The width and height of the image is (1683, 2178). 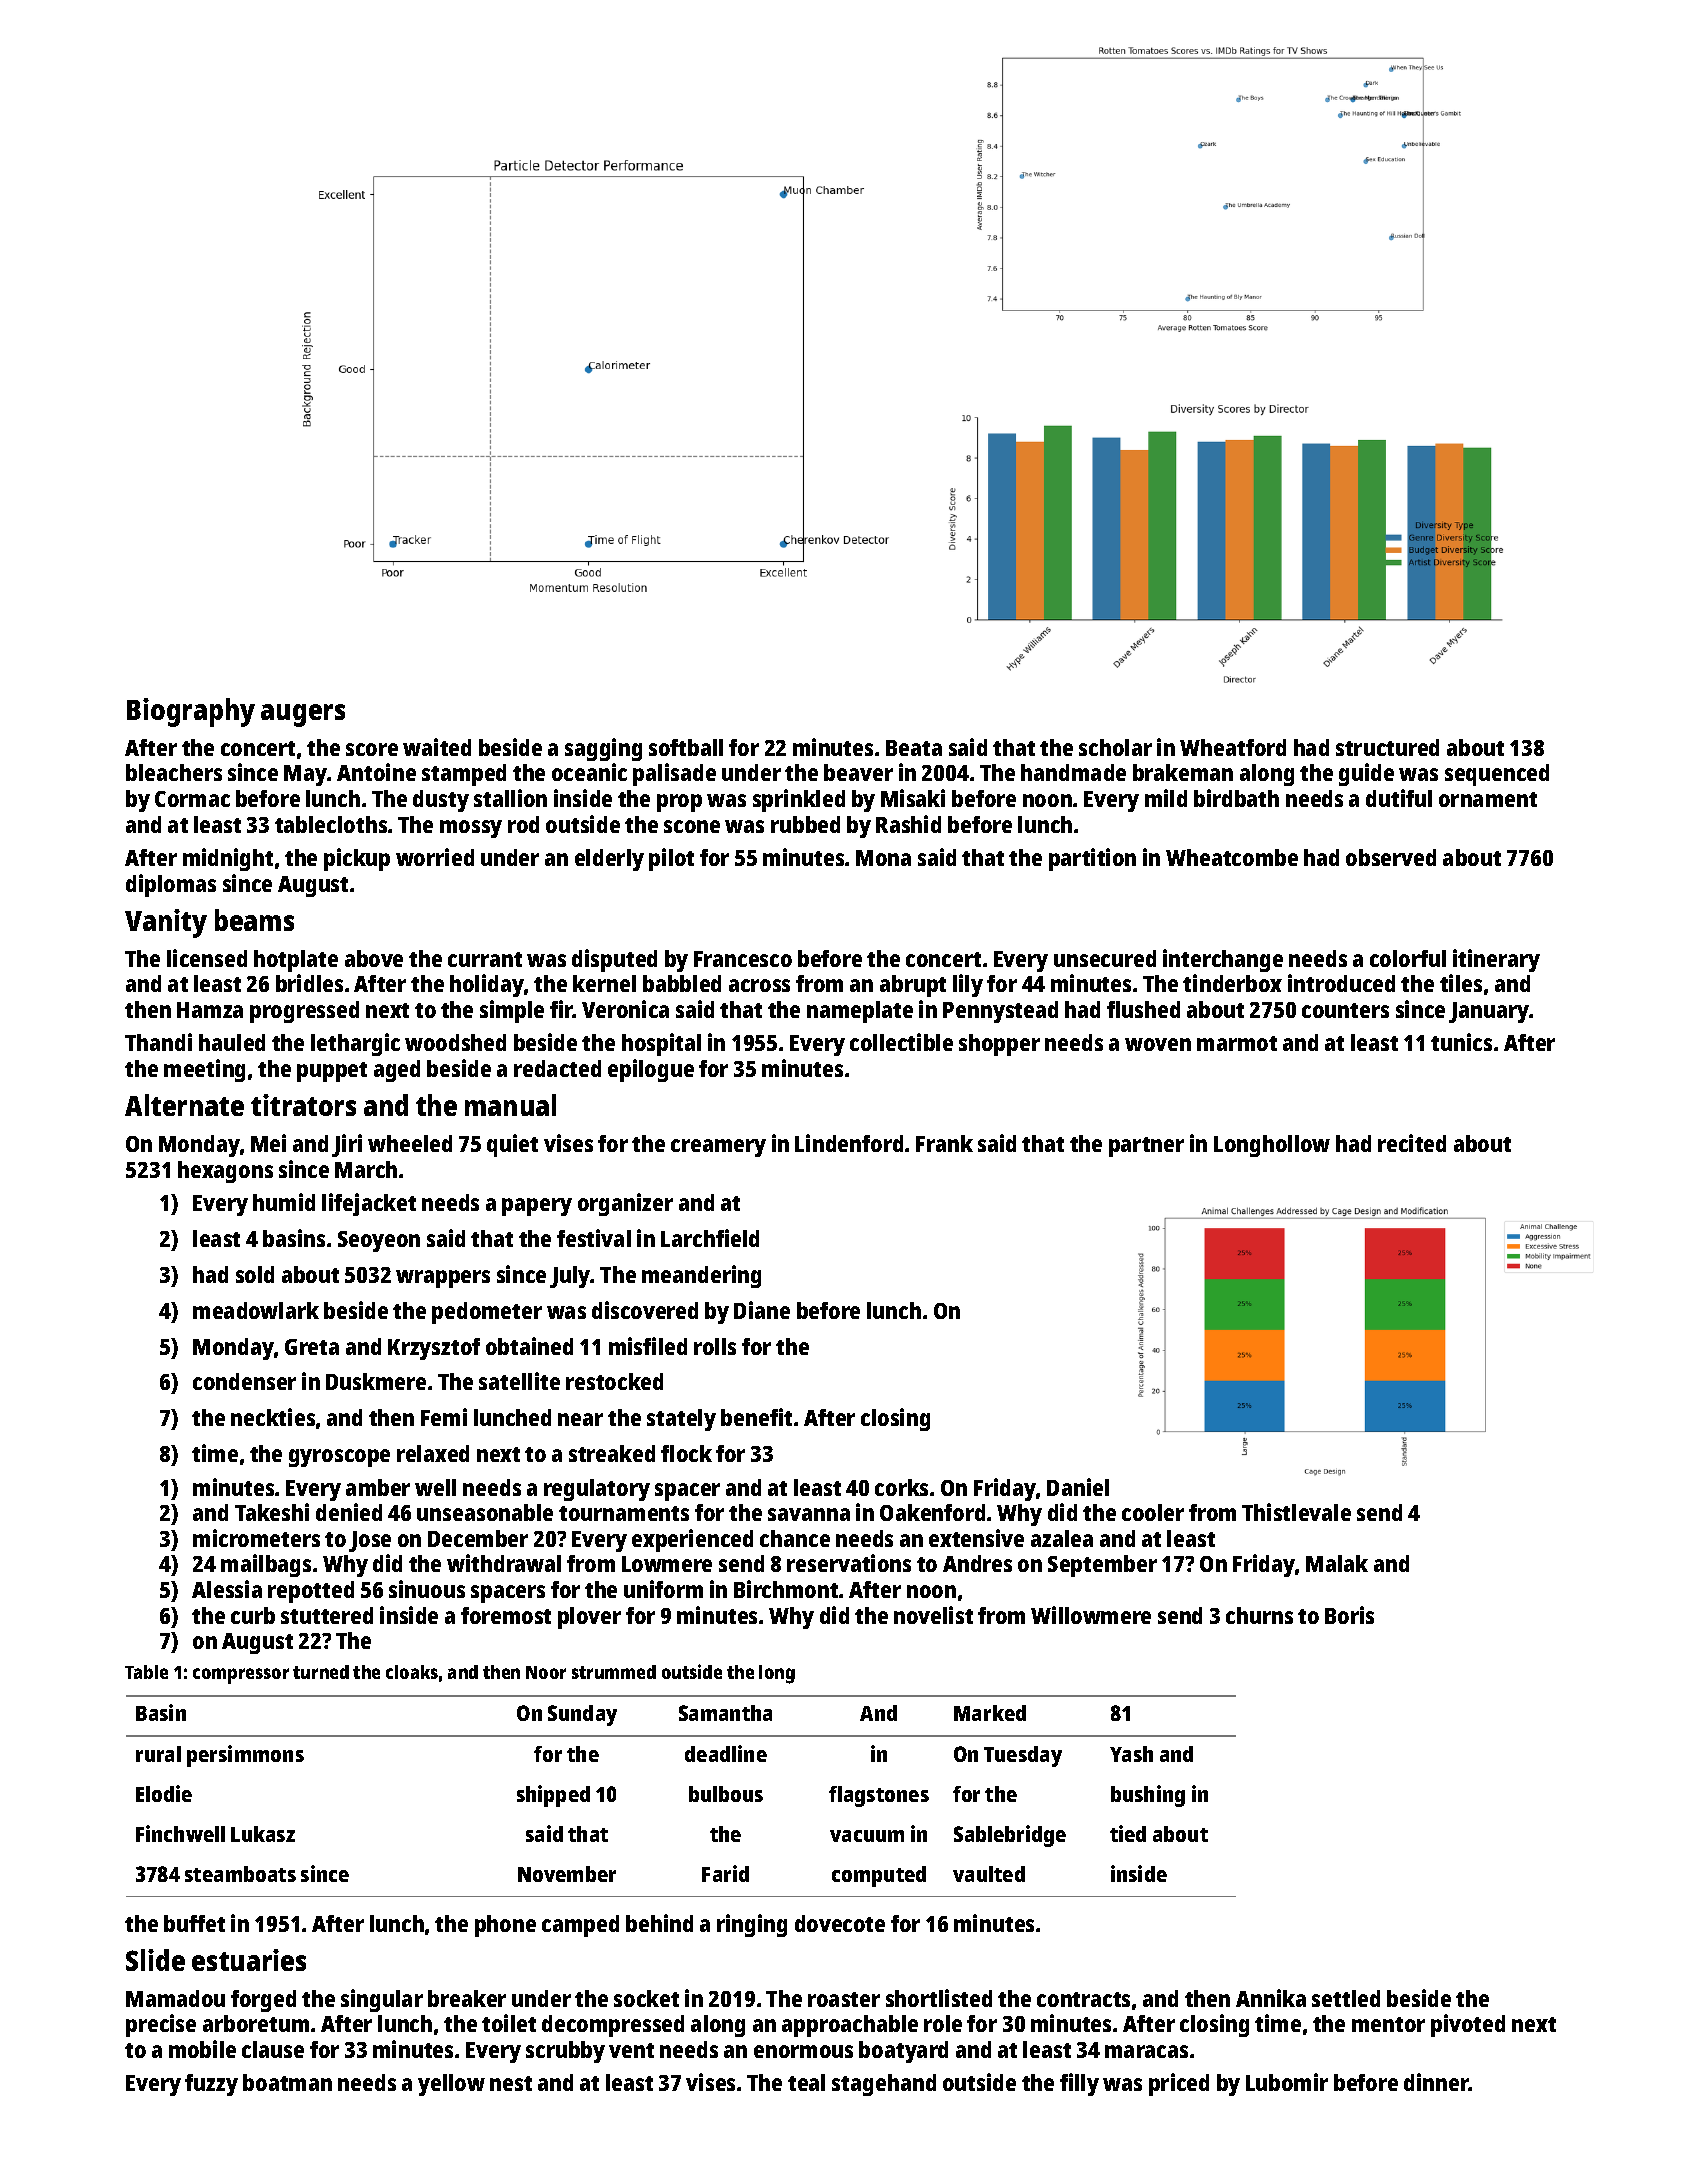 What do you see at coordinates (614, 1672) in the image?
I see `strummed` at bounding box center [614, 1672].
